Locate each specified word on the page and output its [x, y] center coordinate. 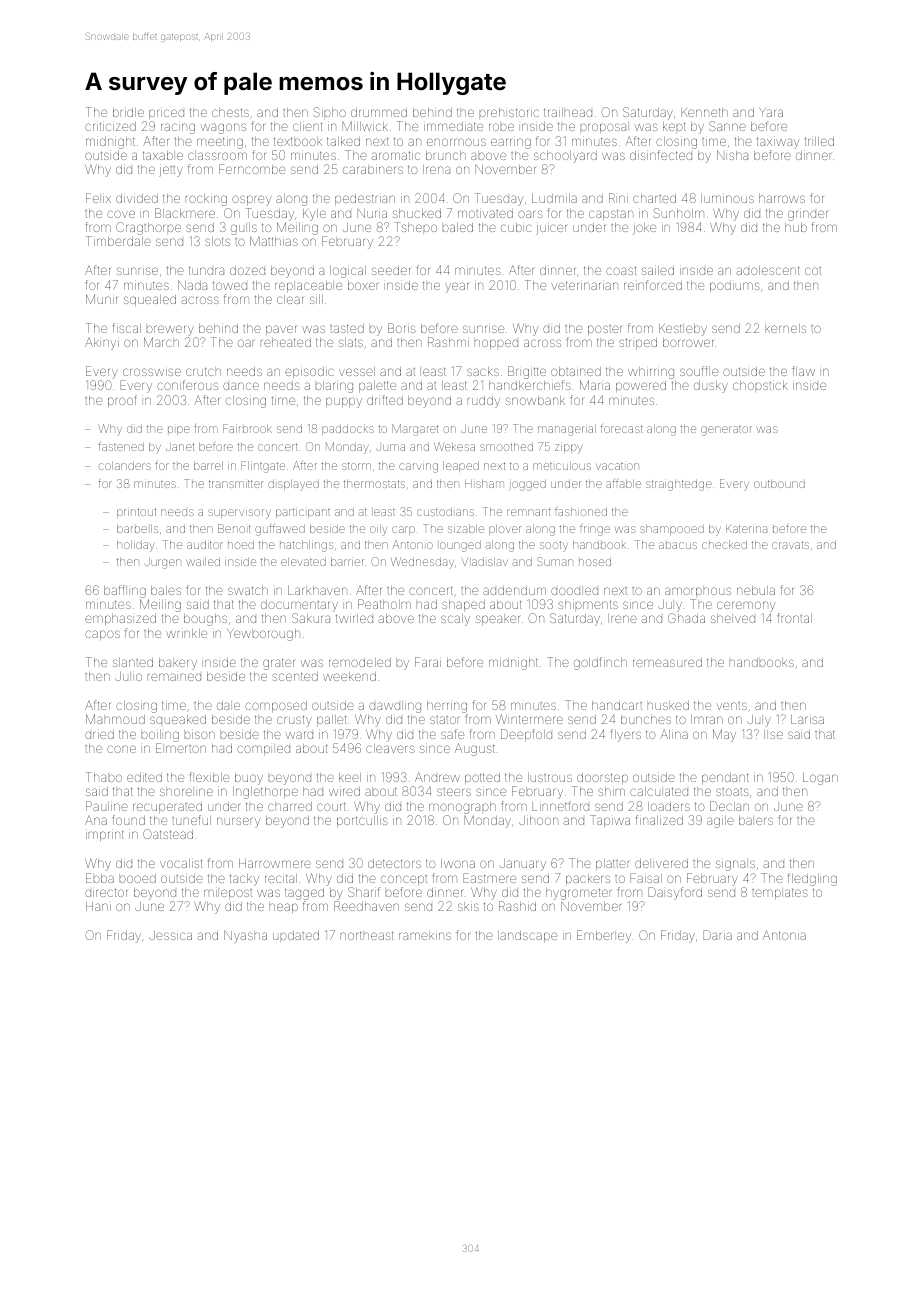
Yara [771, 112]
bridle [128, 112]
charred [290, 806]
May [724, 735]
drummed [379, 112]
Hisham [484, 484]
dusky [711, 387]
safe [452, 734]
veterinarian [584, 285]
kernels [786, 328]
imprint [105, 835]
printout [136, 513]
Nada [192, 285]
